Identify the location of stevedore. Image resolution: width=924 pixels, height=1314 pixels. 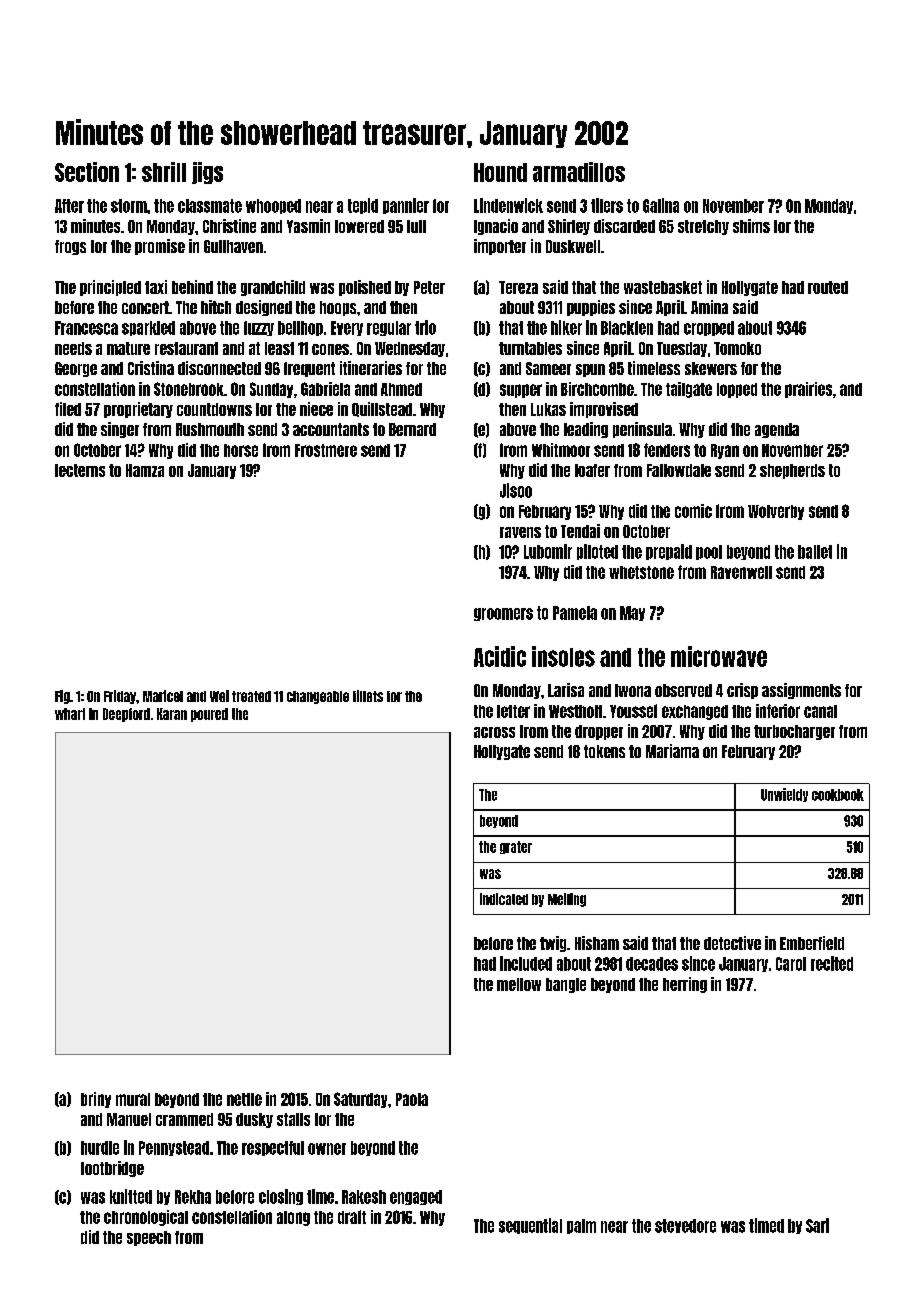
(685, 1226).
